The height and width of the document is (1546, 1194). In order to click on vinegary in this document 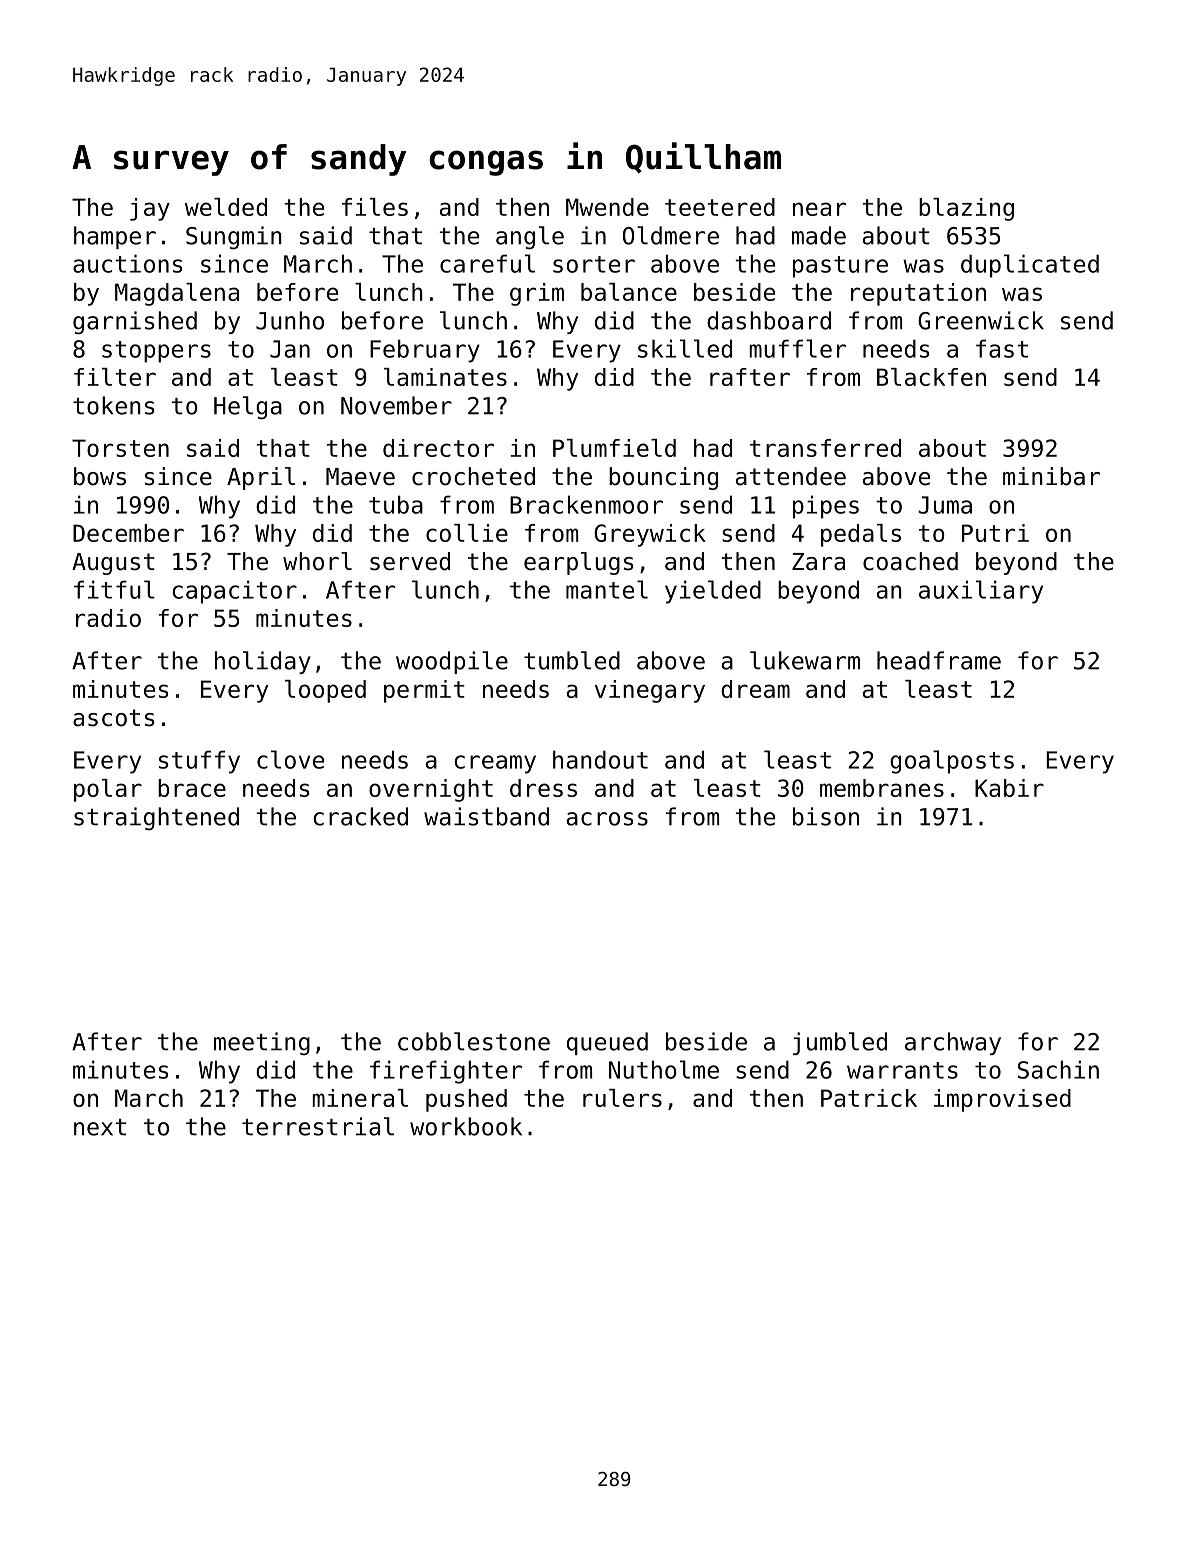, I will do `click(650, 691)`.
